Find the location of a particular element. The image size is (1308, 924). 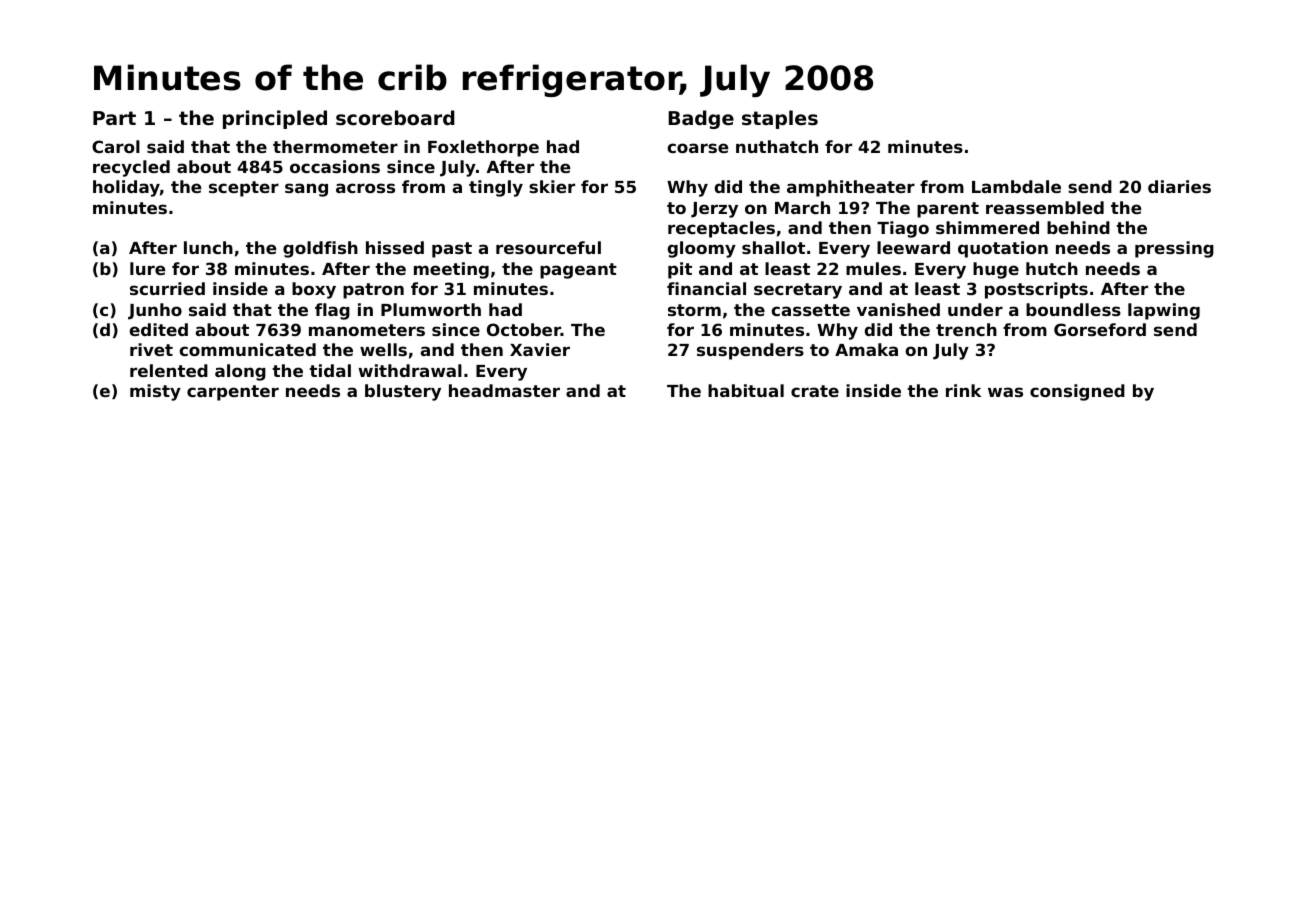

quotation is located at coordinates (1003, 249).
